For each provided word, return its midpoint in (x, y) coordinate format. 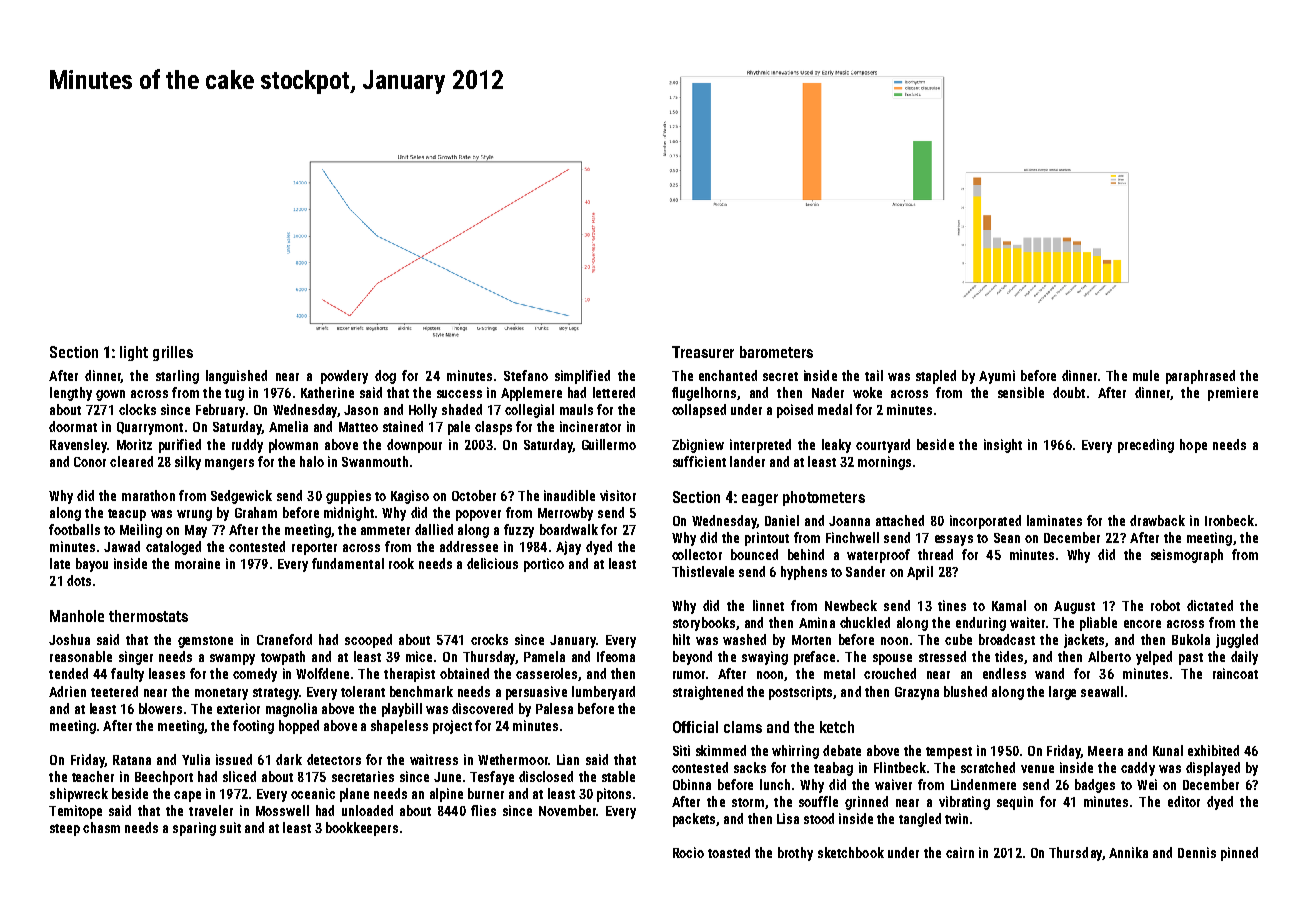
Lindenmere (983, 784)
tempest (949, 753)
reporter (314, 549)
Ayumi (997, 377)
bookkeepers (362, 829)
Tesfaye (492, 778)
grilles (173, 353)
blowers (160, 708)
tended (68, 673)
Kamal (1009, 605)
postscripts (801, 693)
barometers (776, 352)
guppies (348, 497)
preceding (1146, 446)
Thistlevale (703, 571)
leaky (836, 446)
